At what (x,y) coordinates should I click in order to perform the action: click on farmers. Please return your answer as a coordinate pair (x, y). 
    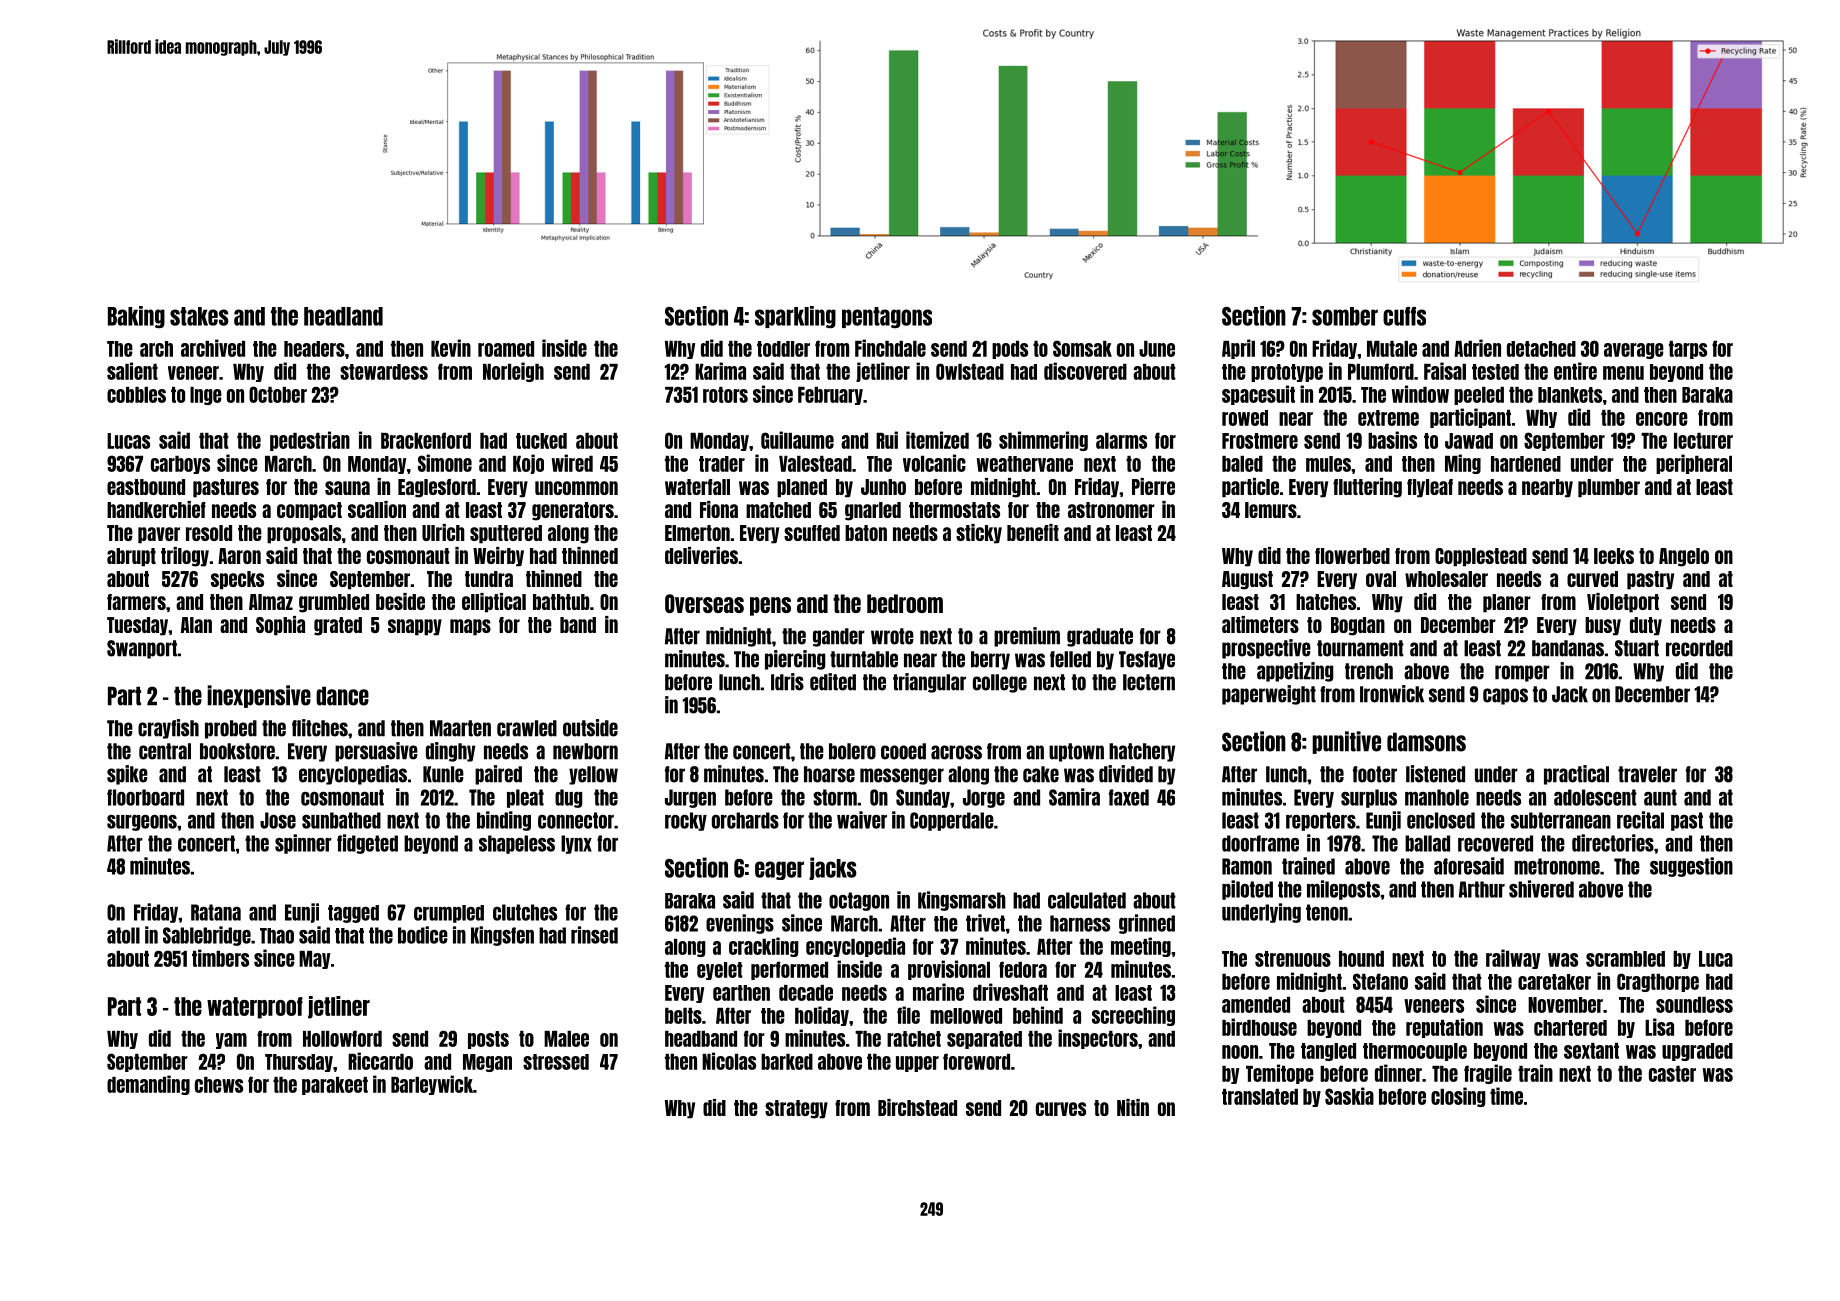
    Looking at the image, I should click on (136, 602).
